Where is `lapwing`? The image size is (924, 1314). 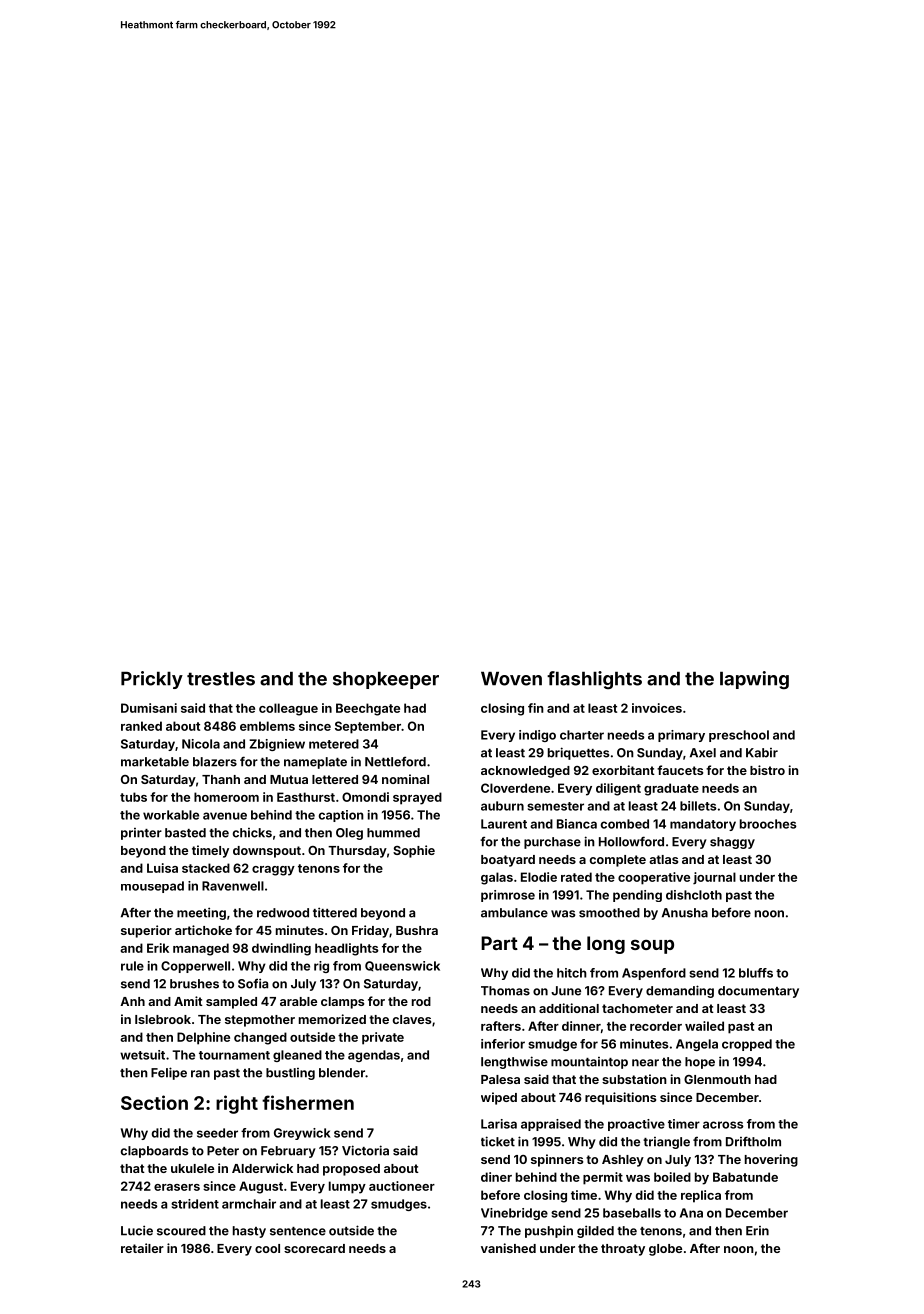 lapwing is located at coordinates (754, 680).
